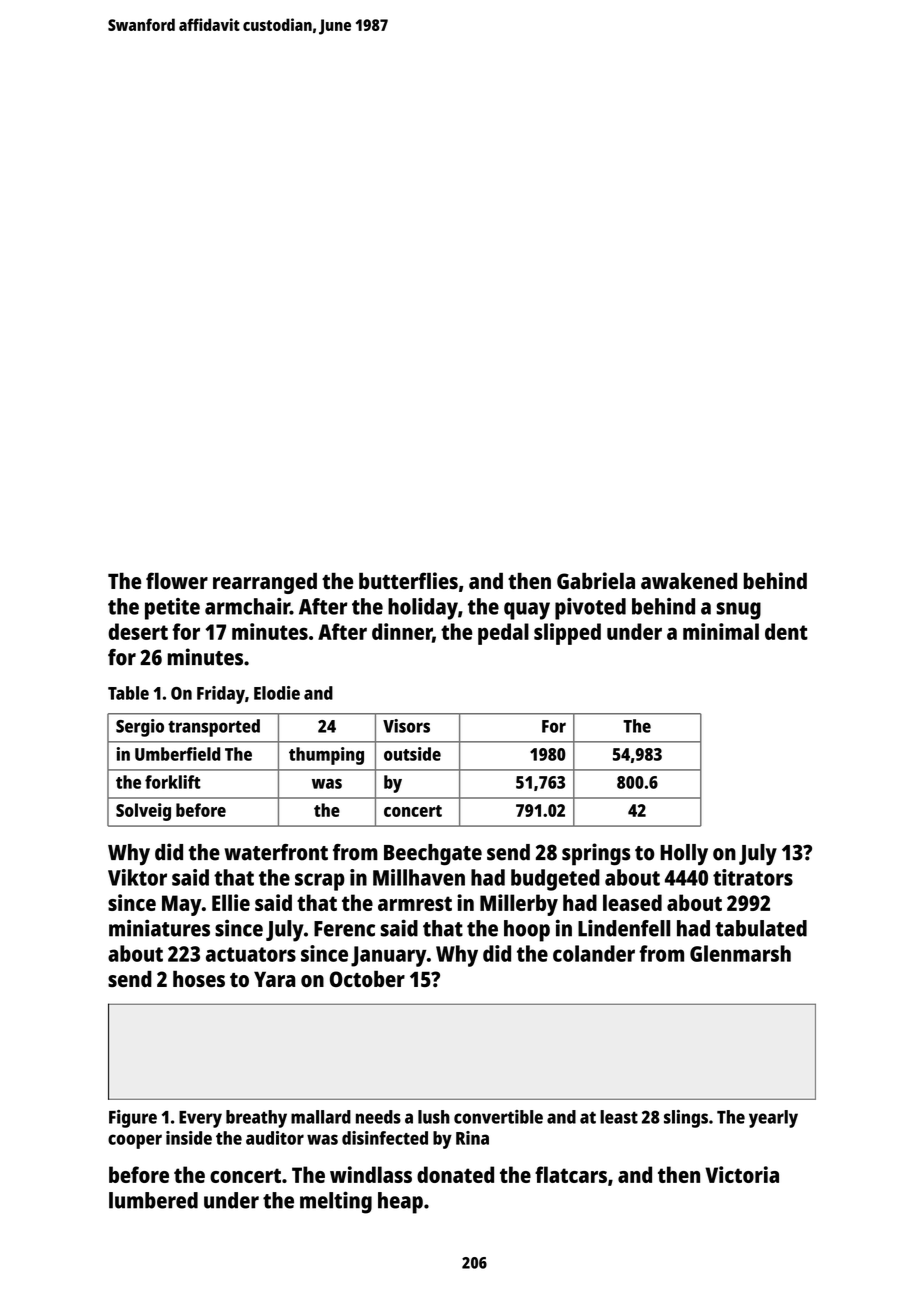  What do you see at coordinates (738, 611) in the document?
I see `snug` at bounding box center [738, 611].
